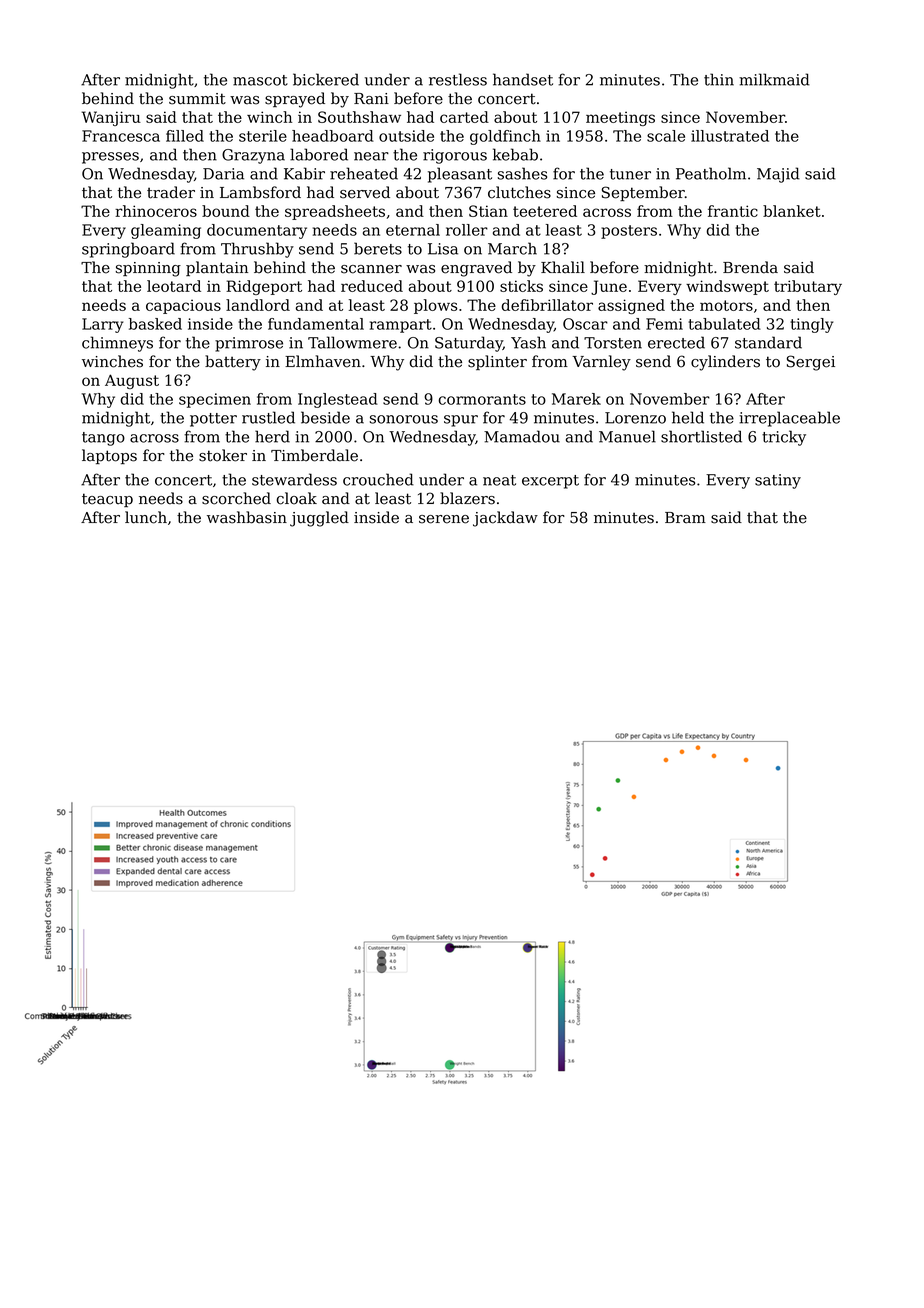 The height and width of the screenshot is (1308, 924). Describe the element at coordinates (326, 79) in the screenshot. I see `bickered` at that location.
